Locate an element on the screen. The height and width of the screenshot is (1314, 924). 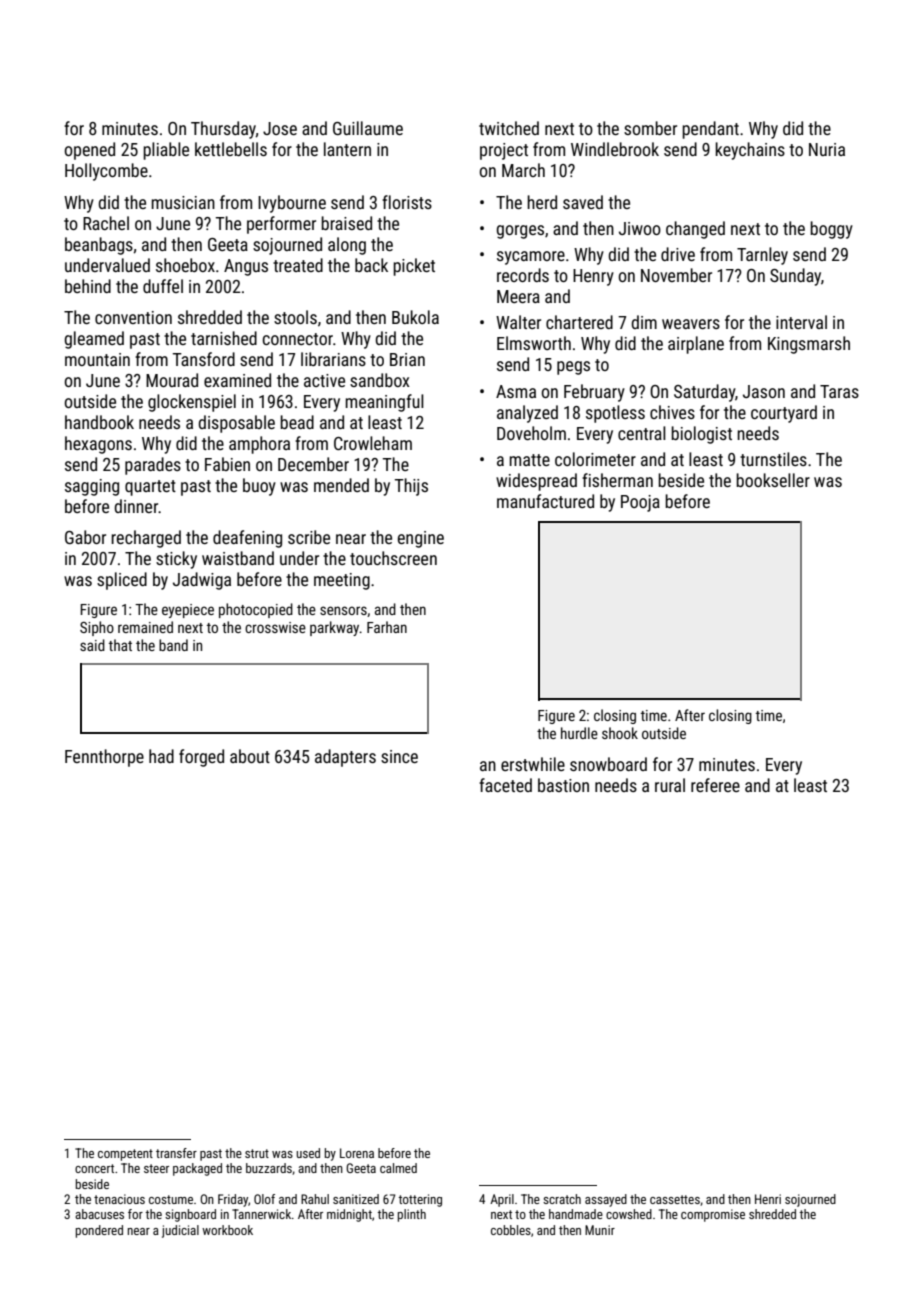
pliable is located at coordinates (166, 151).
